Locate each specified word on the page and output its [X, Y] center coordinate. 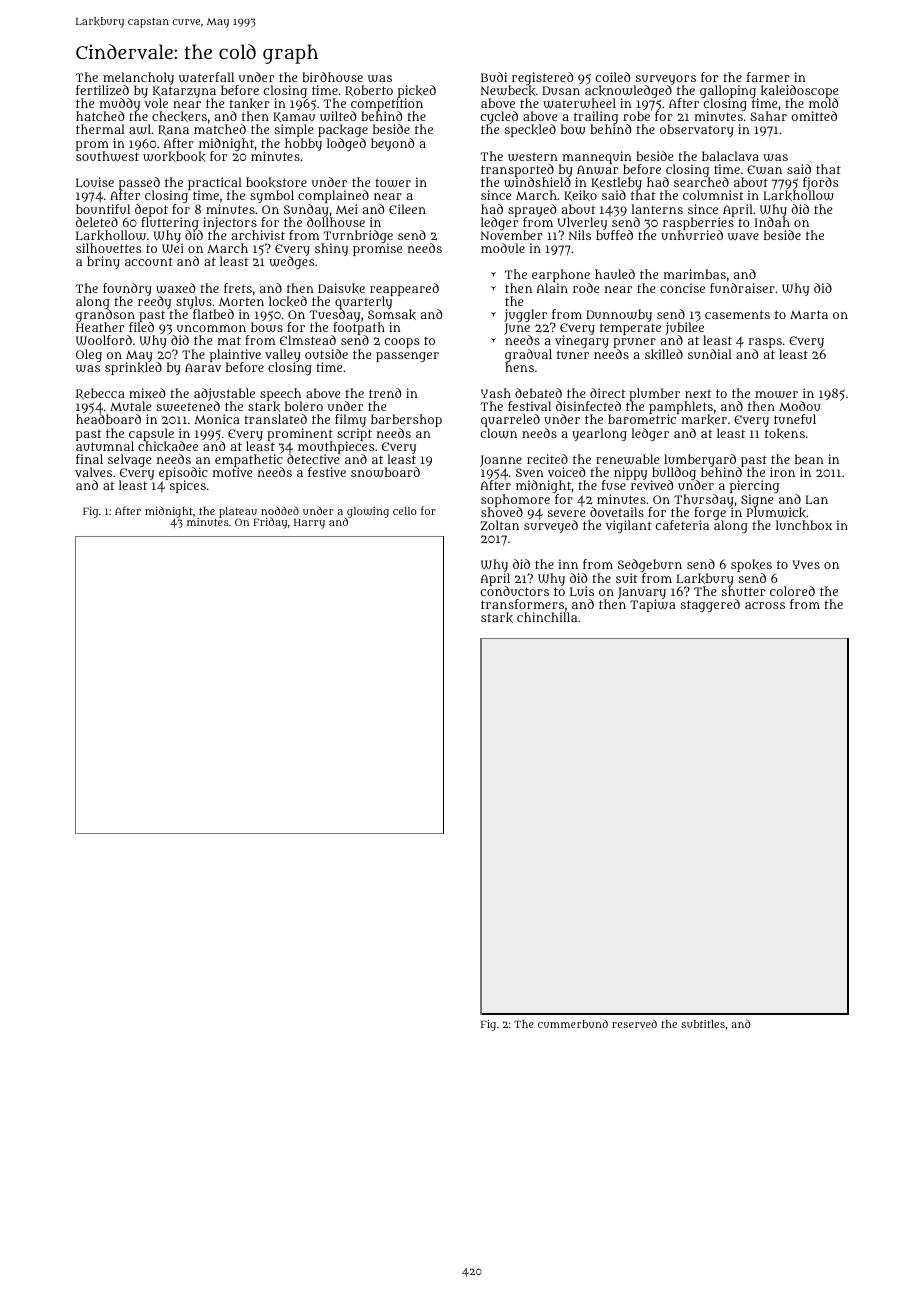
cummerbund [573, 1023]
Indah [772, 222]
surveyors [665, 80]
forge [710, 513]
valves [93, 472]
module [503, 248]
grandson [106, 316]
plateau [238, 513]
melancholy [138, 79]
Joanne [501, 461]
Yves [806, 564]
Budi [494, 77]
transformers [522, 604]
